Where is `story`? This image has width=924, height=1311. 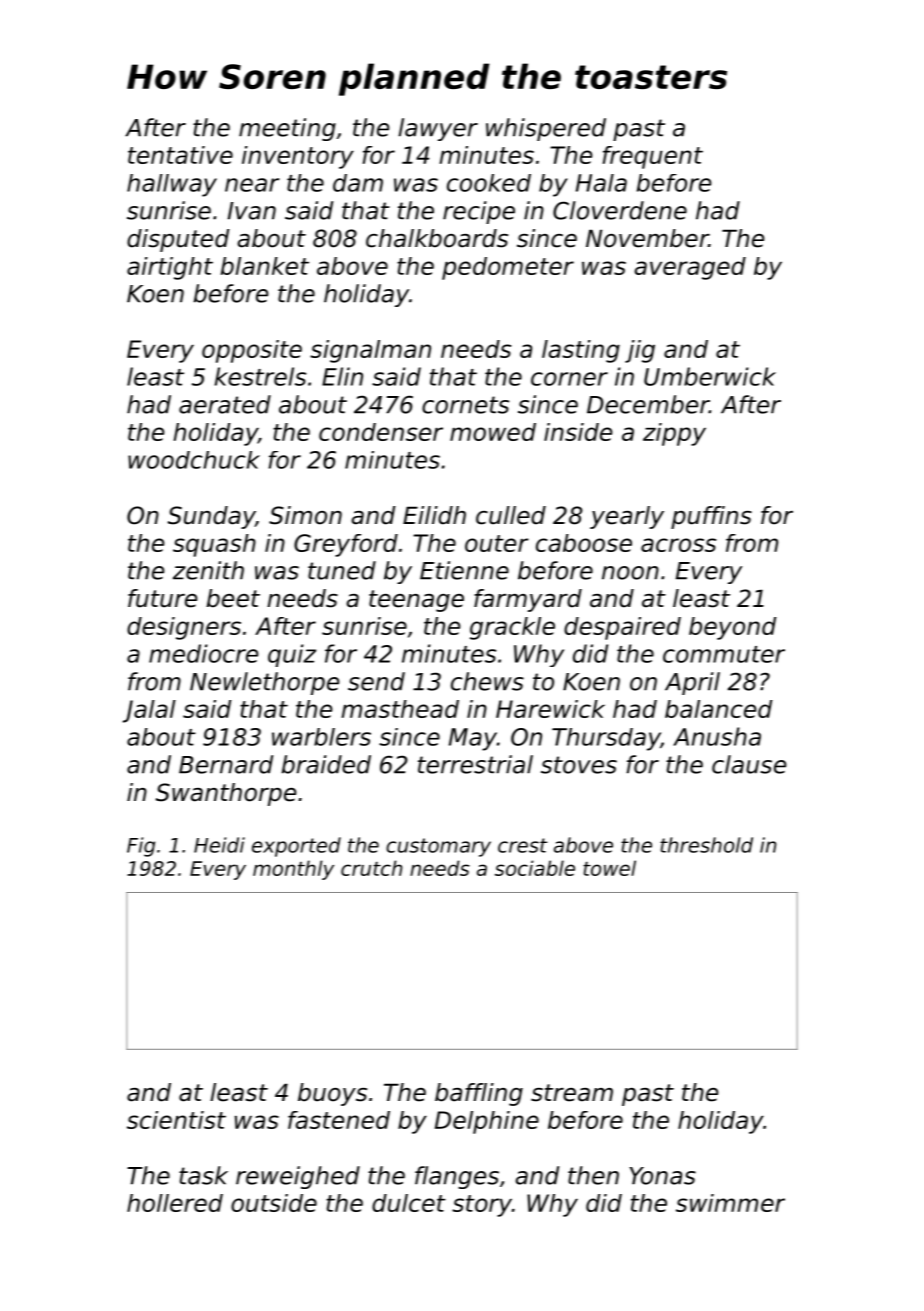 story is located at coordinates (482, 1206).
